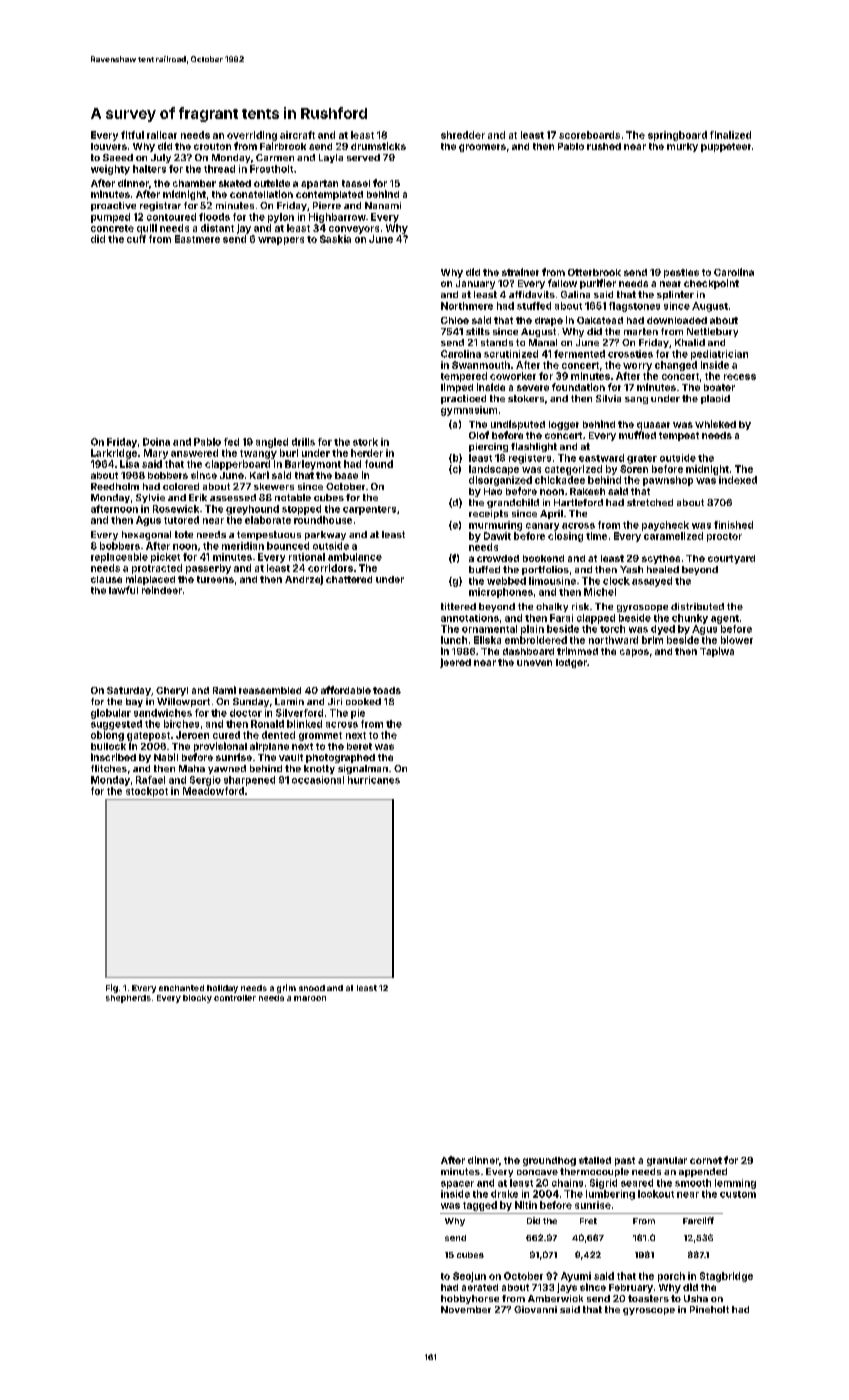  I want to click on aircraft, so click(297, 135).
